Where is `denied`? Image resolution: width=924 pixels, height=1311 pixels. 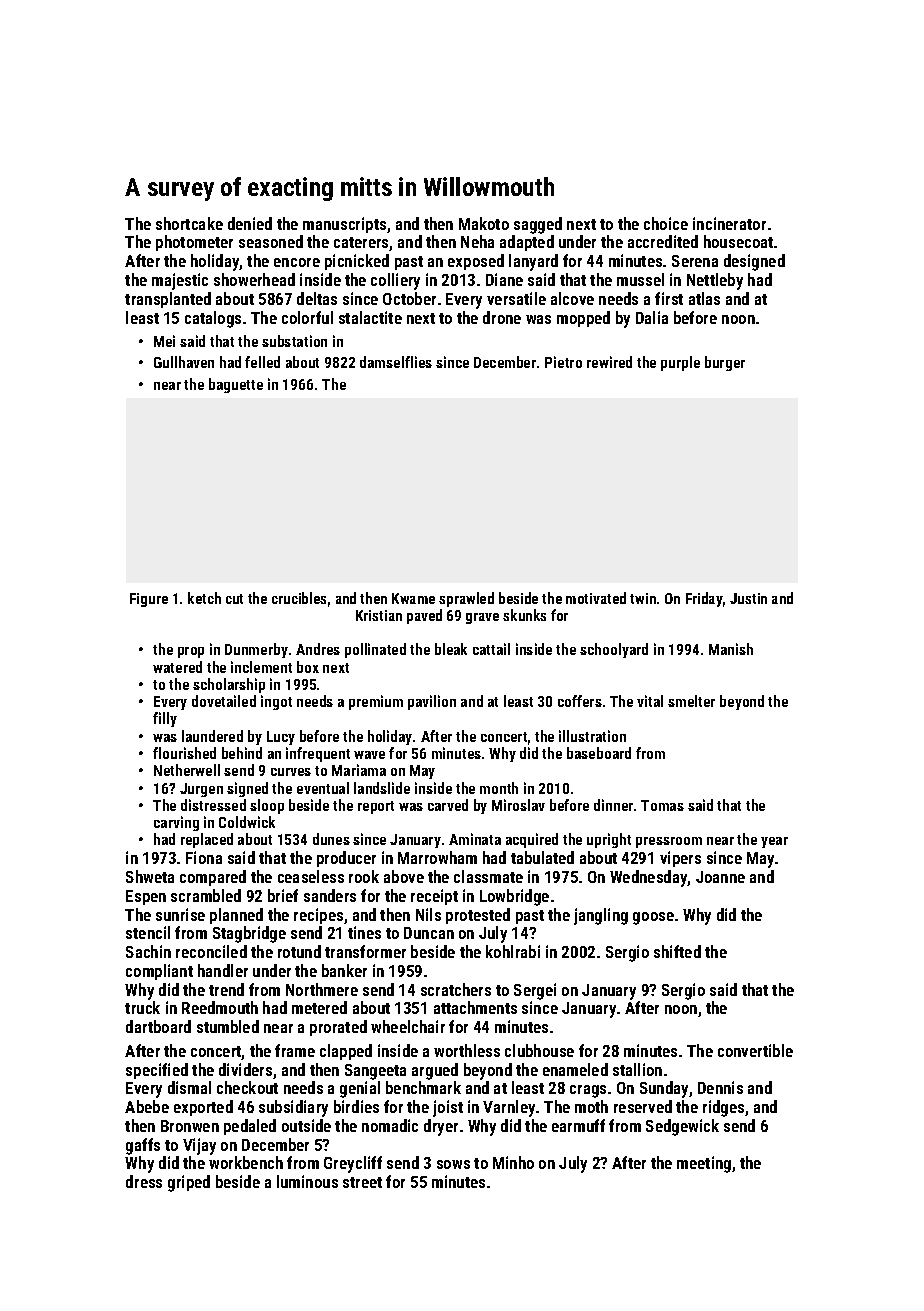
denied is located at coordinates (250, 223).
